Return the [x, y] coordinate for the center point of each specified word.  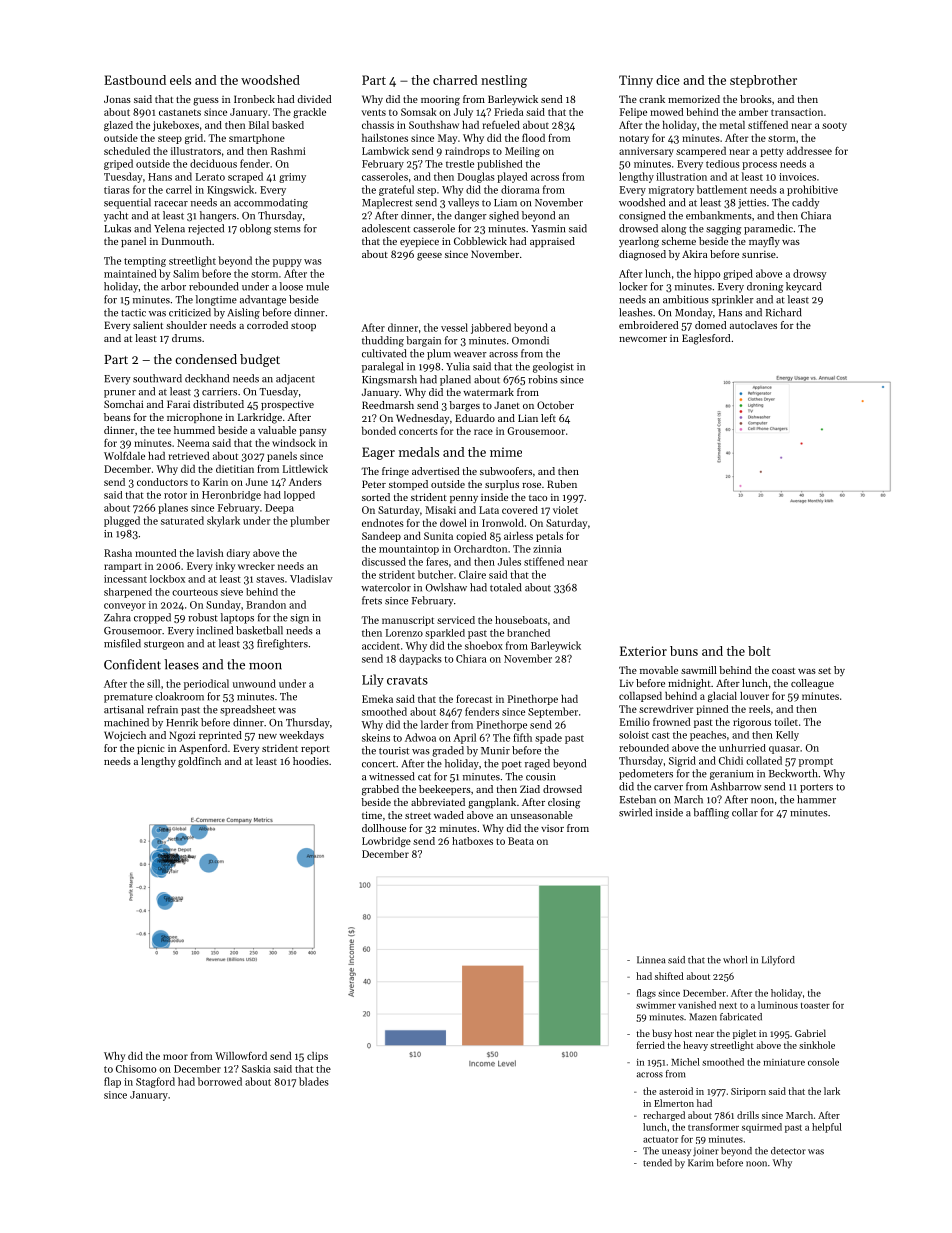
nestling [504, 81]
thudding [383, 341]
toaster [815, 1006]
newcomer [643, 339]
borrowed [220, 1081]
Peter [374, 484]
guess [206, 102]
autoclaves [753, 325]
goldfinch [199, 762]
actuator [660, 1140]
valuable [277, 430]
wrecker [256, 566]
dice [668, 80]
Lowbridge [386, 842]
